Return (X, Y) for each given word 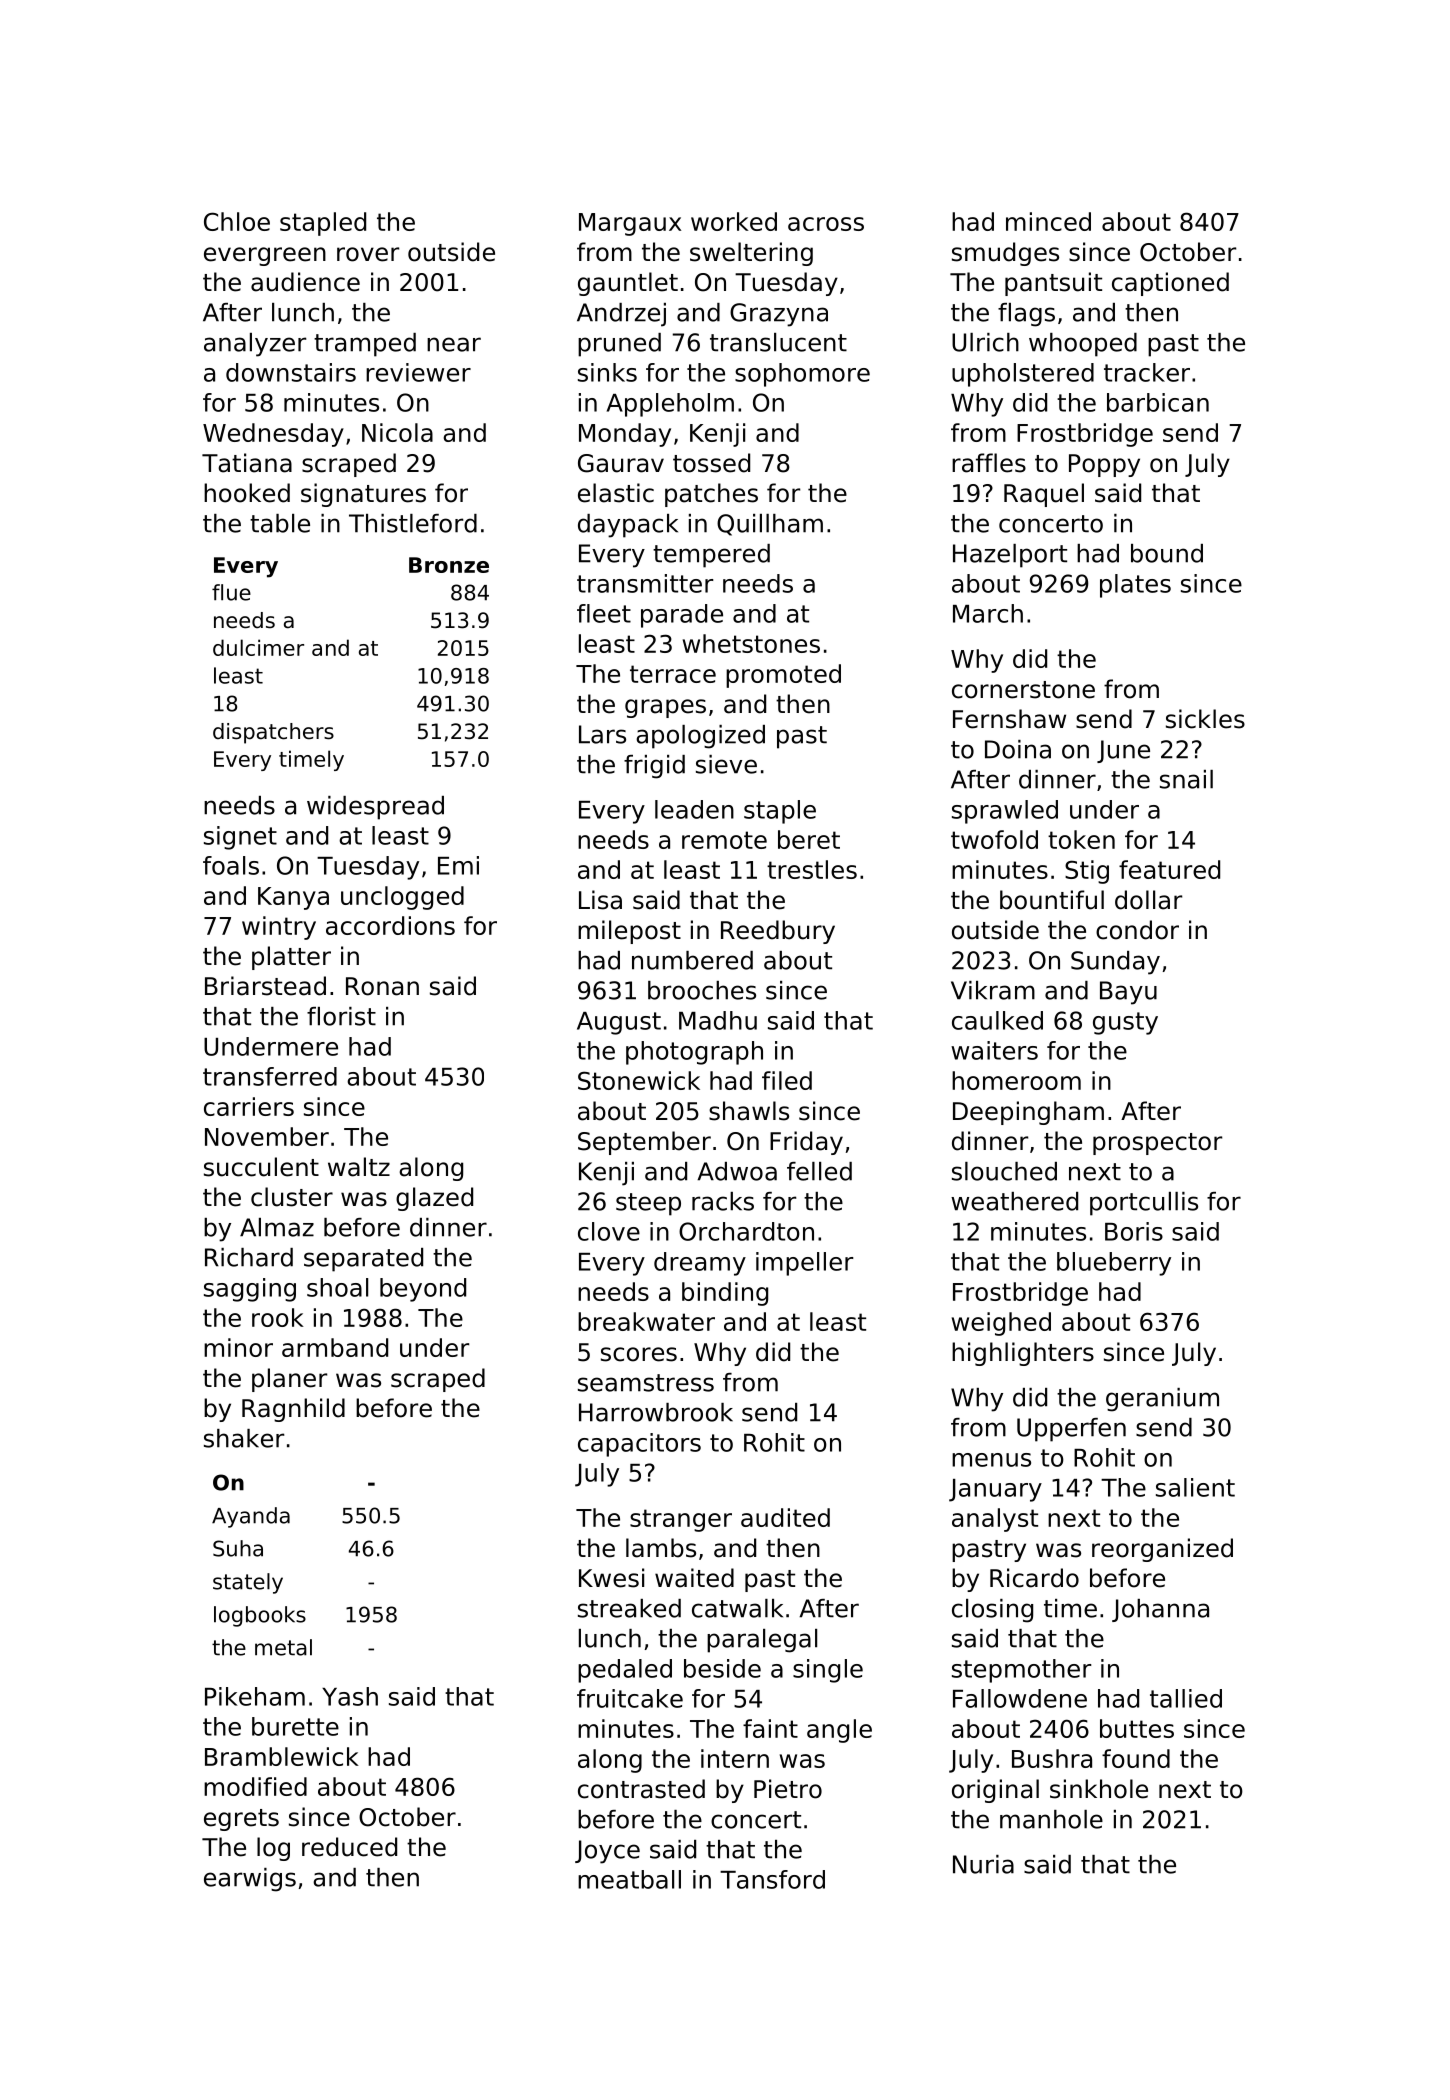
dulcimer (258, 647)
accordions (390, 925)
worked (734, 221)
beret (809, 839)
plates (1135, 586)
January (995, 1490)
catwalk (737, 1608)
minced (1048, 221)
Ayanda (251, 1517)
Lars (602, 734)
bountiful (1052, 900)
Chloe (237, 221)
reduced (349, 1847)
